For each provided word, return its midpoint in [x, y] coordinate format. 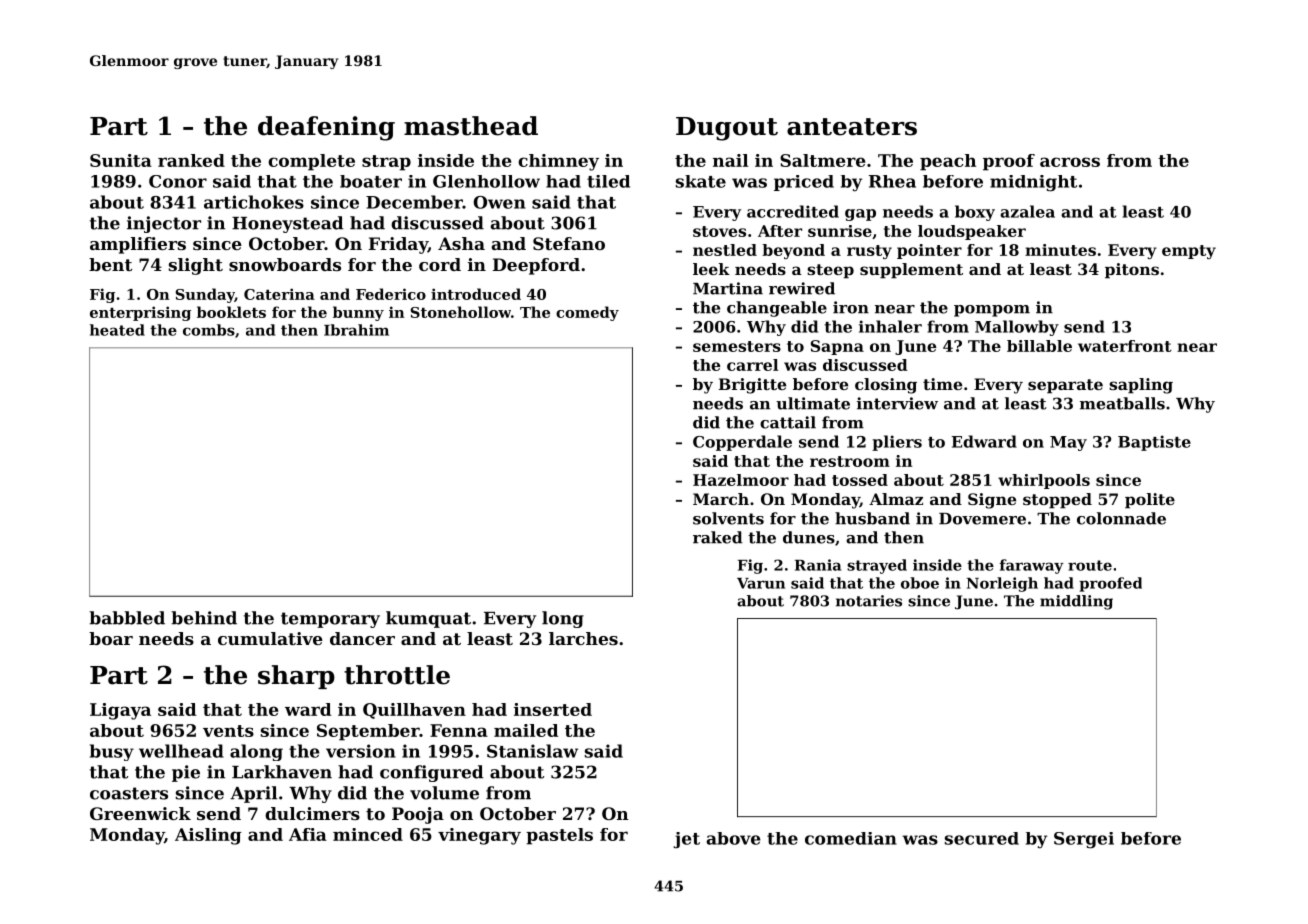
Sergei [1084, 840]
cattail [788, 422]
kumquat [428, 619]
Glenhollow [486, 181]
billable [1039, 346]
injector [164, 224]
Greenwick [140, 813]
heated [117, 330]
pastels [559, 836]
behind [204, 618]
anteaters [852, 127]
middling [1076, 602]
